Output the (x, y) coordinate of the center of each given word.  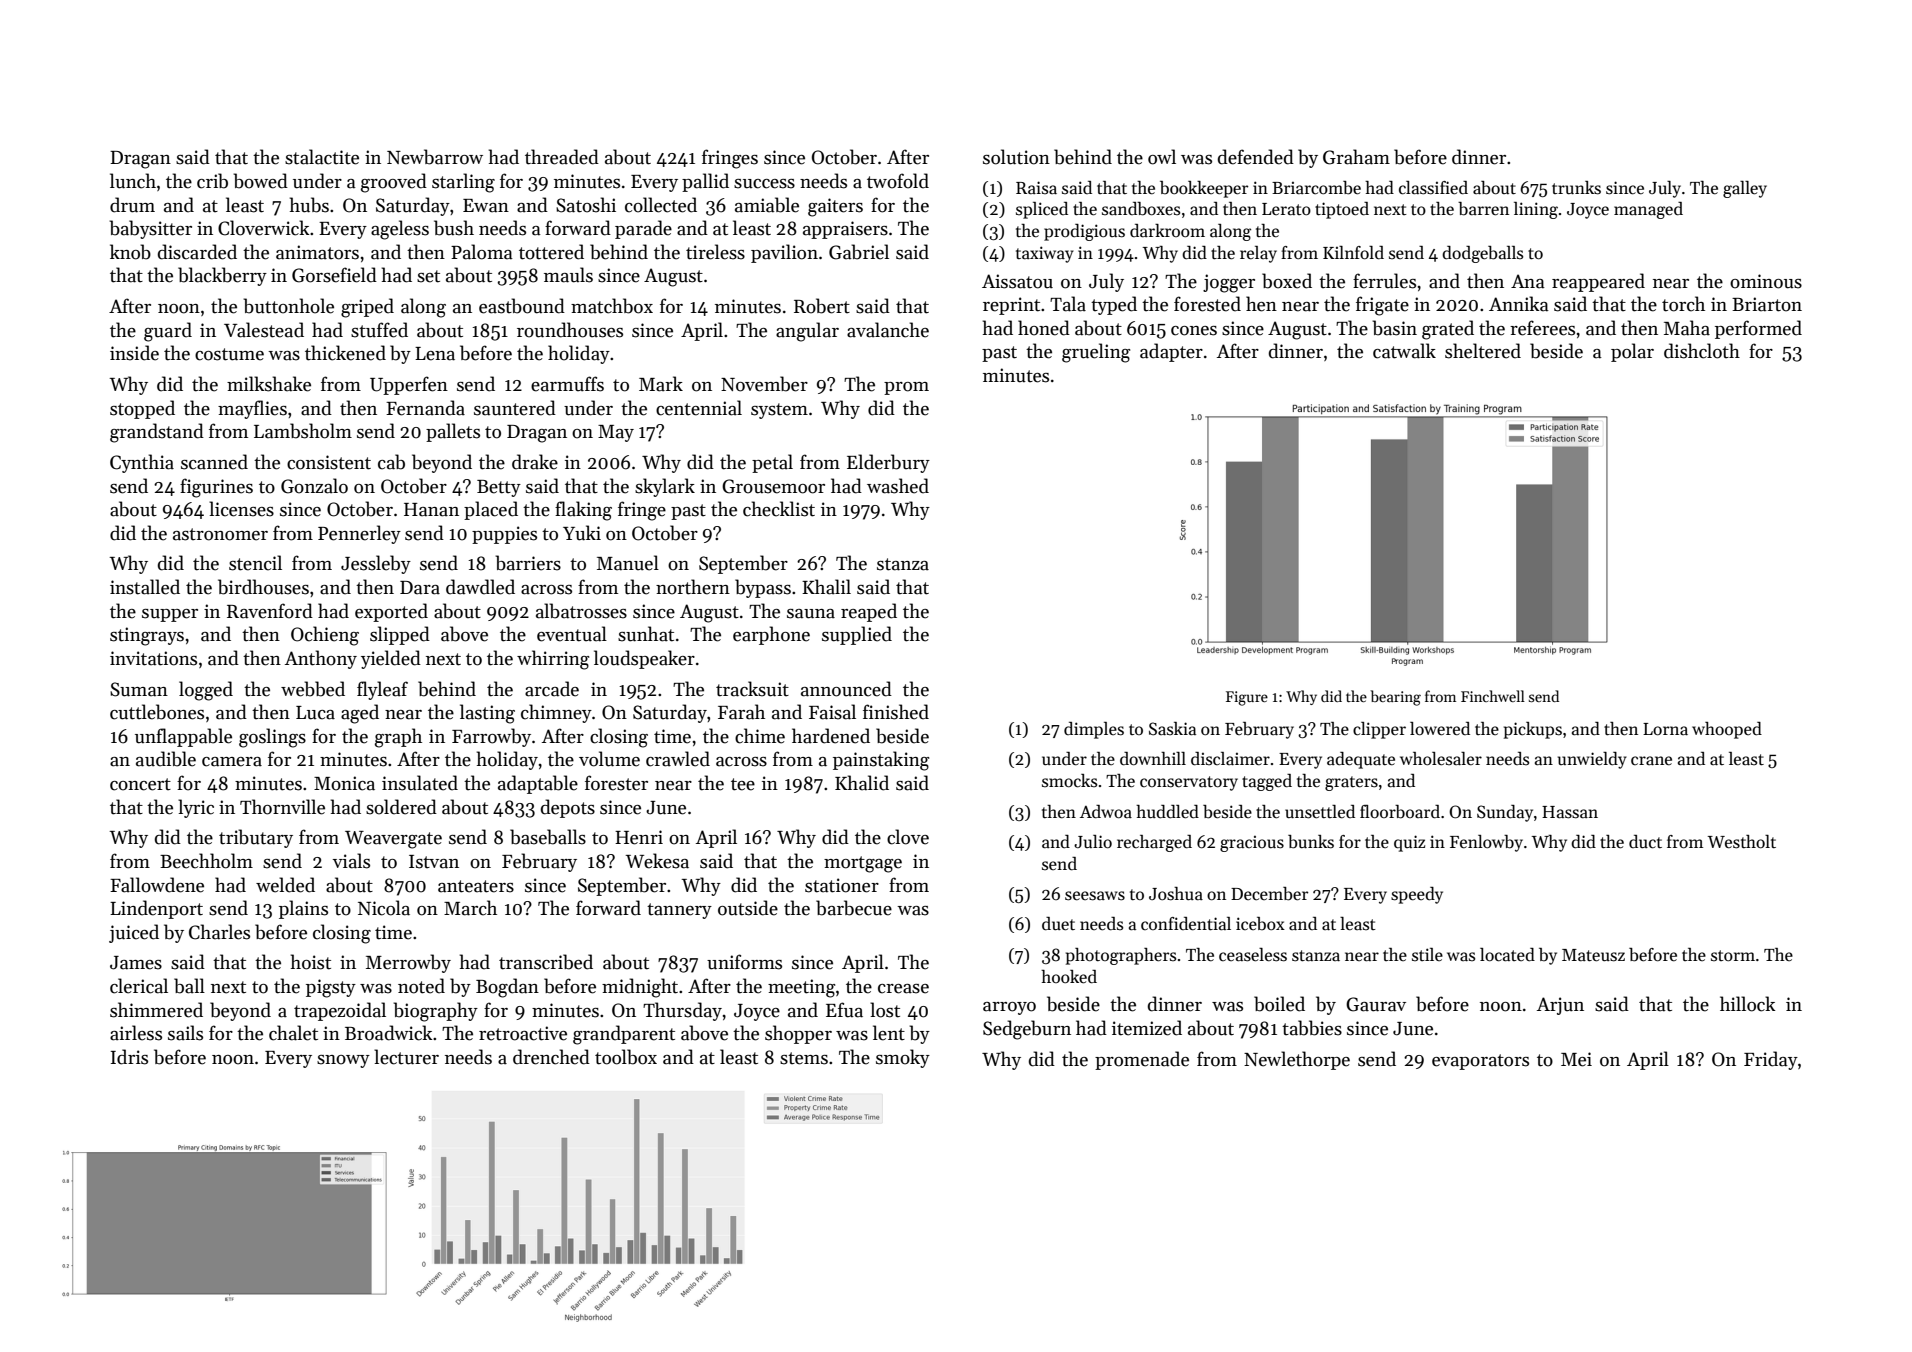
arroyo (1009, 1008)
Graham (1356, 157)
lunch (133, 181)
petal (772, 463)
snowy (343, 1061)
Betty (499, 488)
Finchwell (1493, 696)
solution (1016, 157)
